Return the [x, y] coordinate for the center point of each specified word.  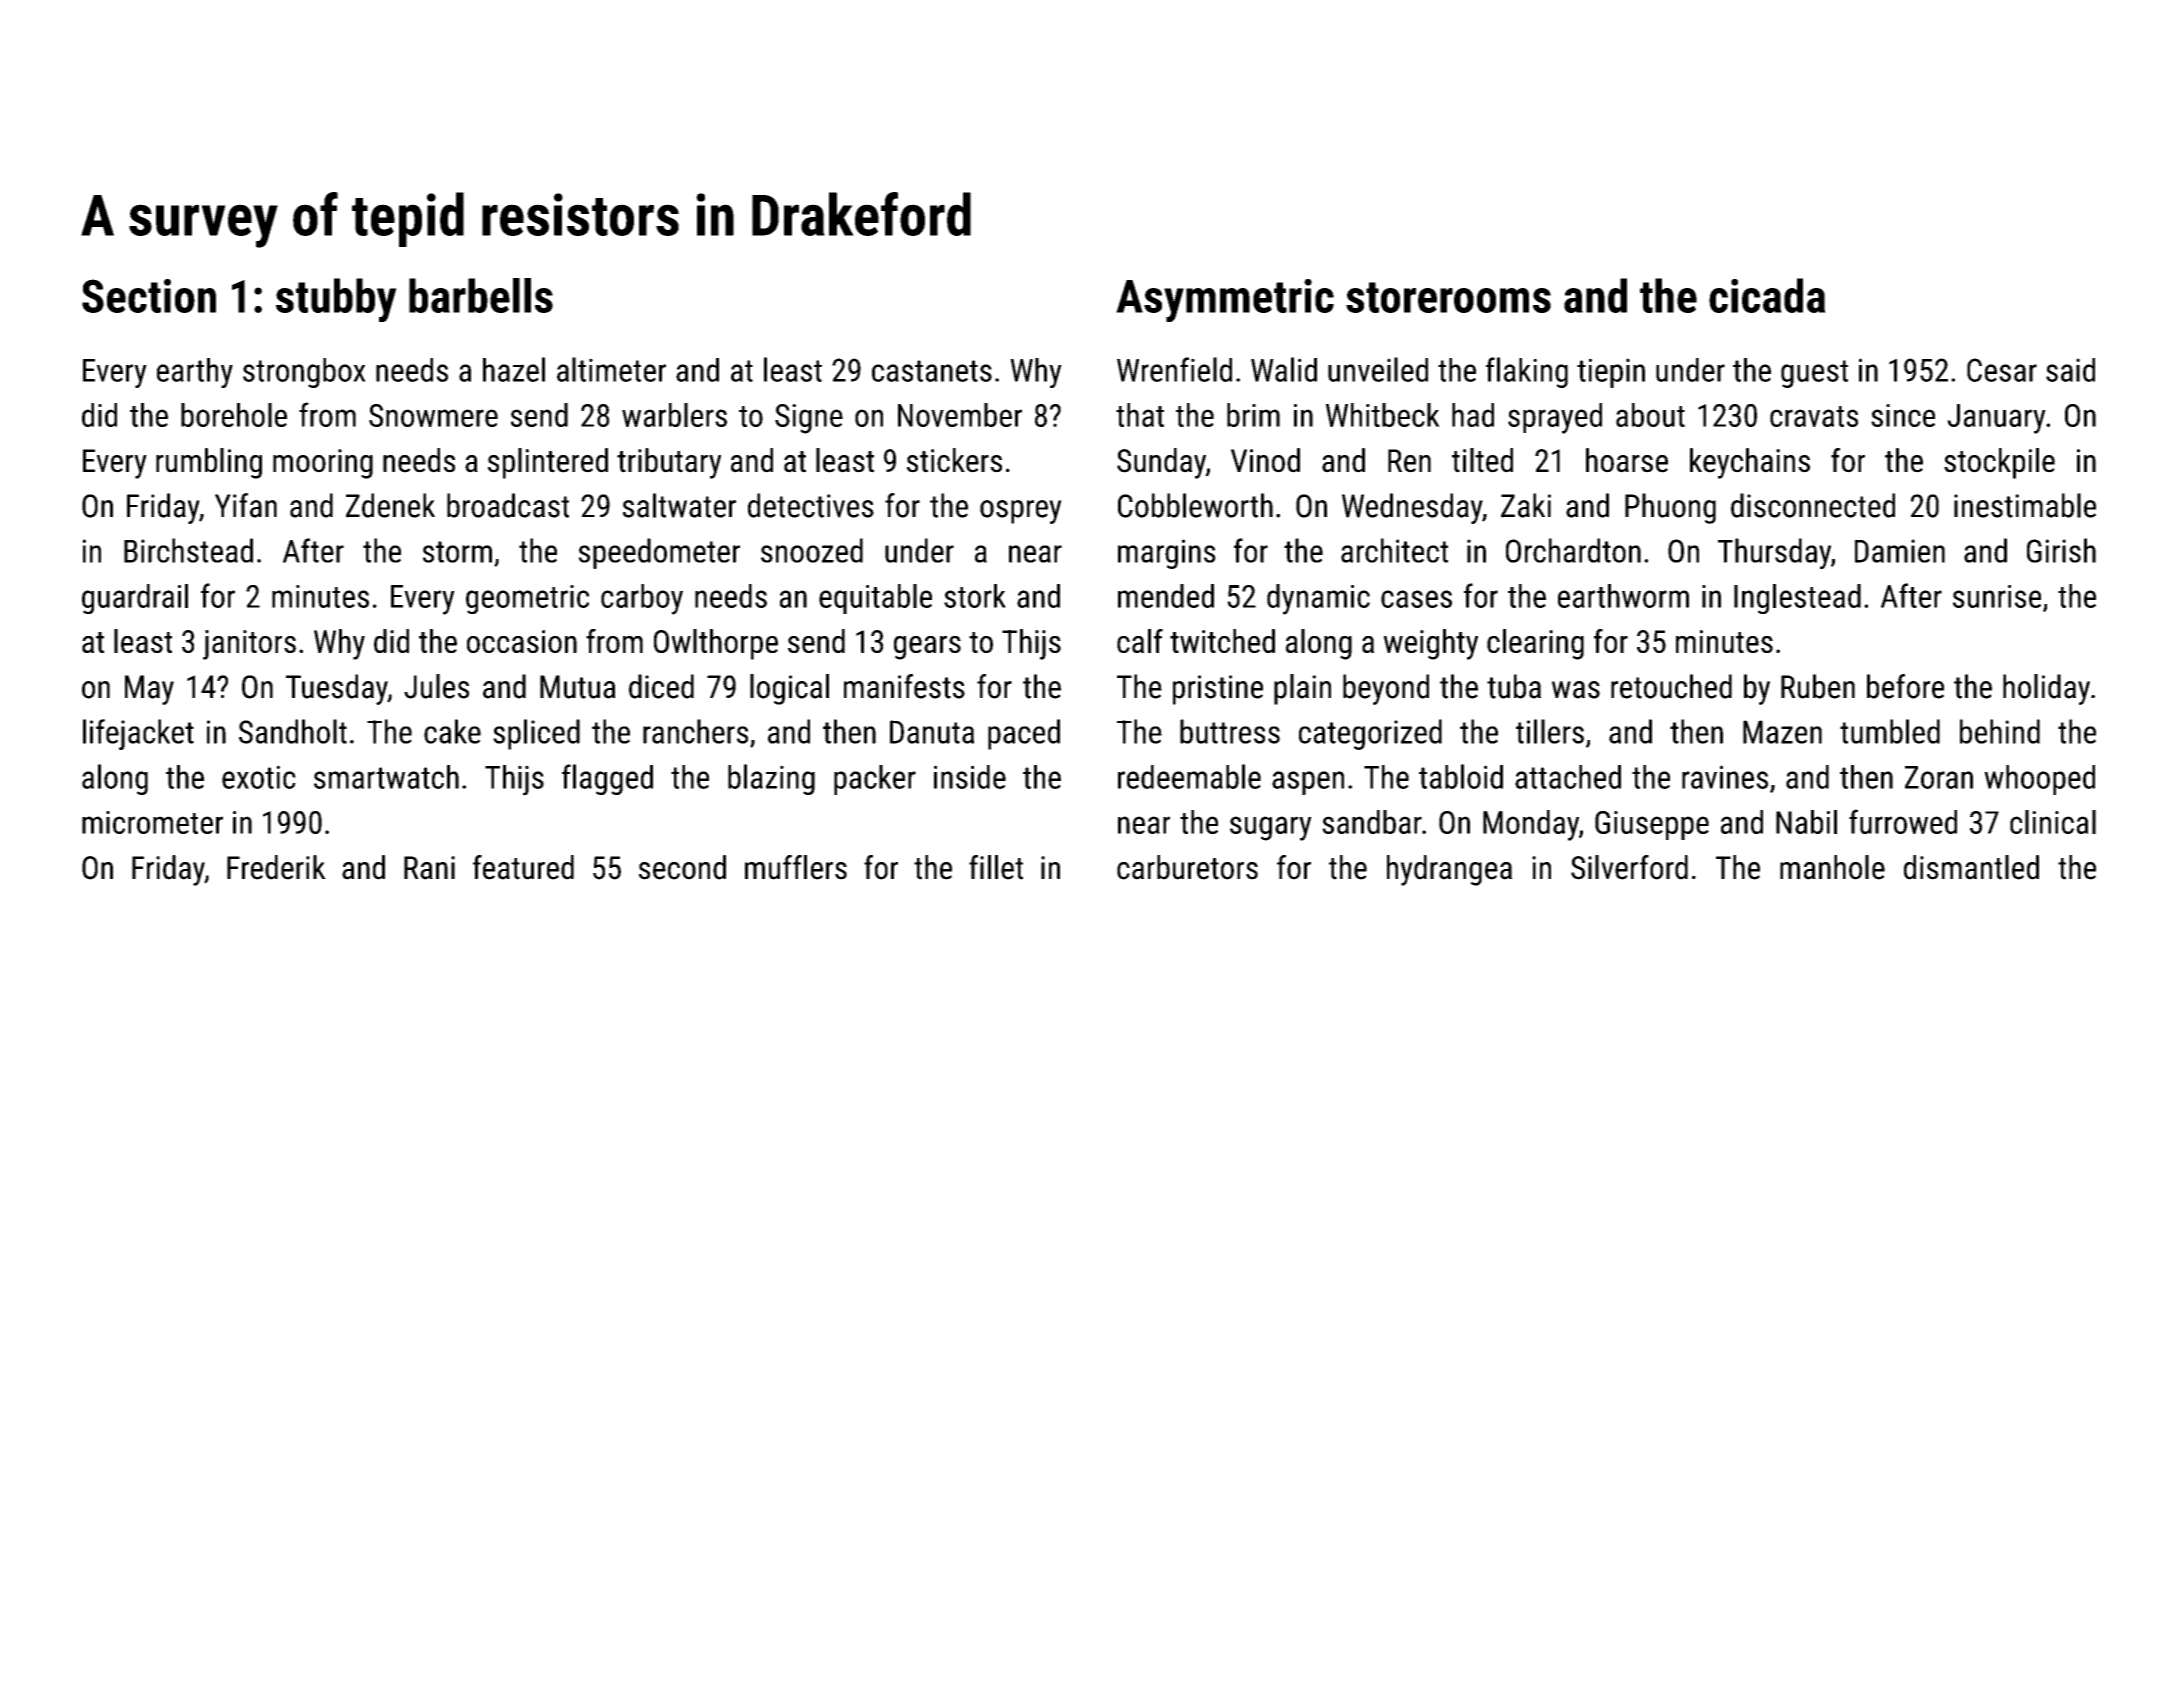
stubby [336, 300]
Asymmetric [1225, 300]
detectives [811, 505]
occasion [522, 641]
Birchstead [188, 550]
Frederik [276, 867]
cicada [1767, 295]
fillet [996, 867]
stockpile [1999, 463]
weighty [1431, 644]
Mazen [1782, 732]
